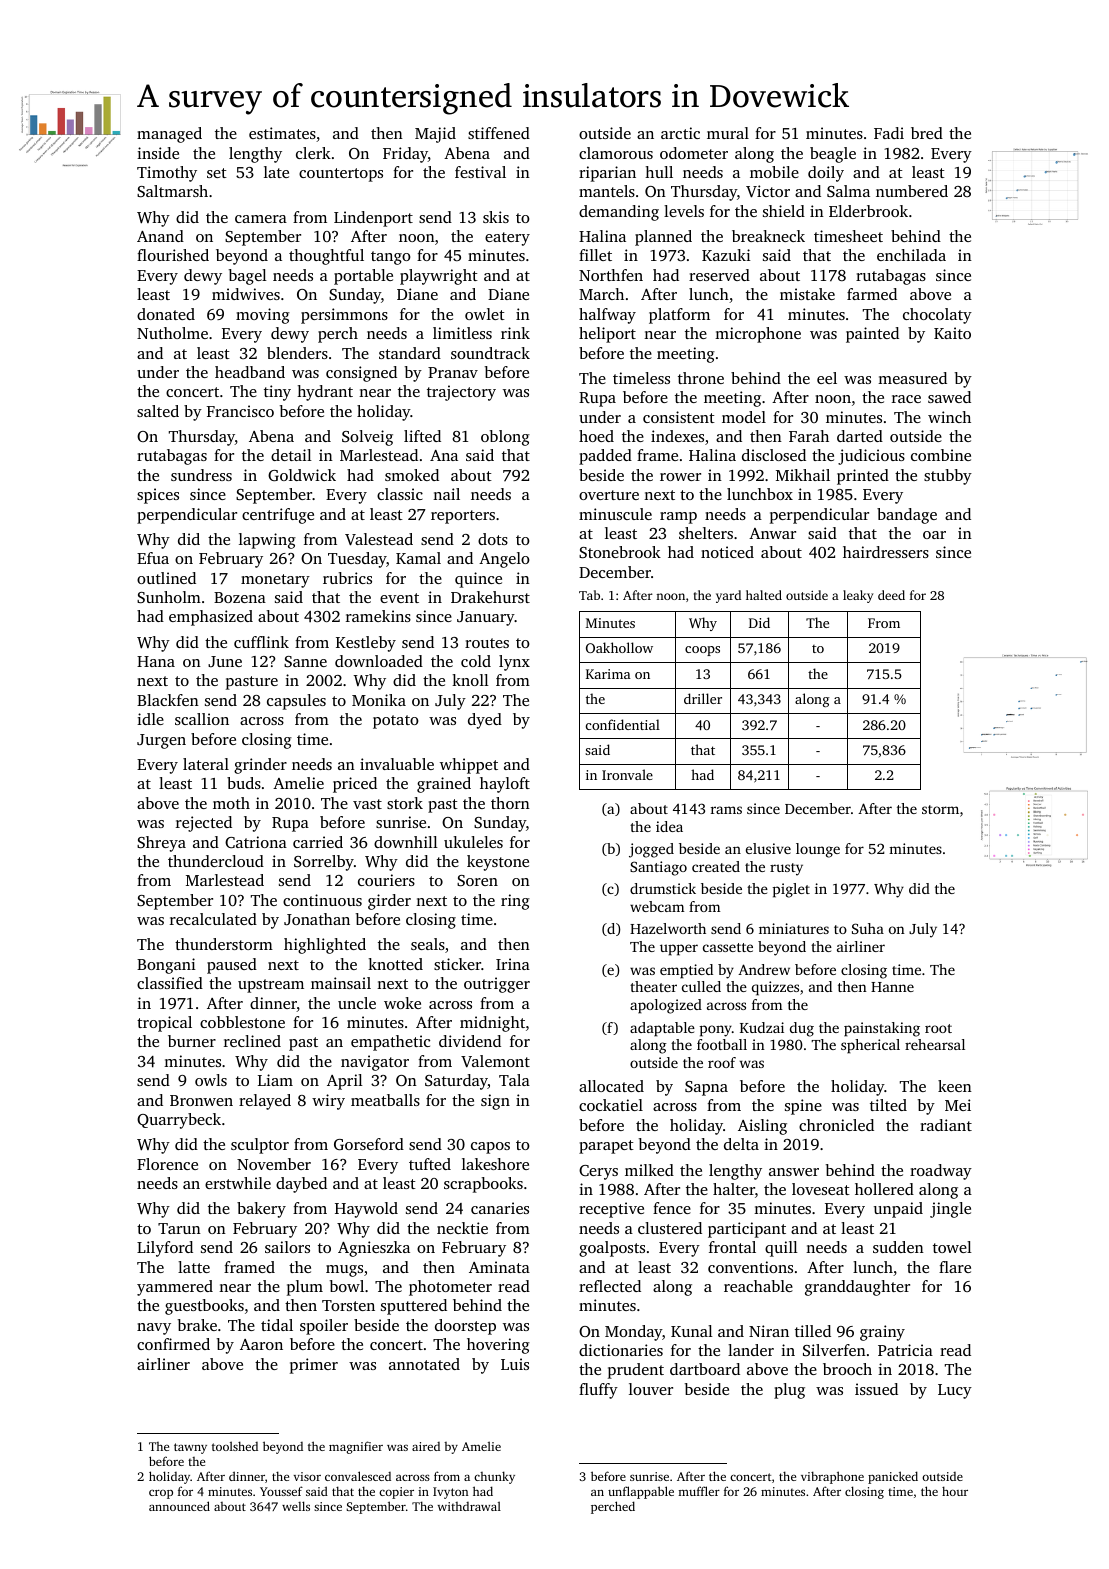  What do you see at coordinates (607, 316) in the screenshot?
I see `halfway` at bounding box center [607, 316].
